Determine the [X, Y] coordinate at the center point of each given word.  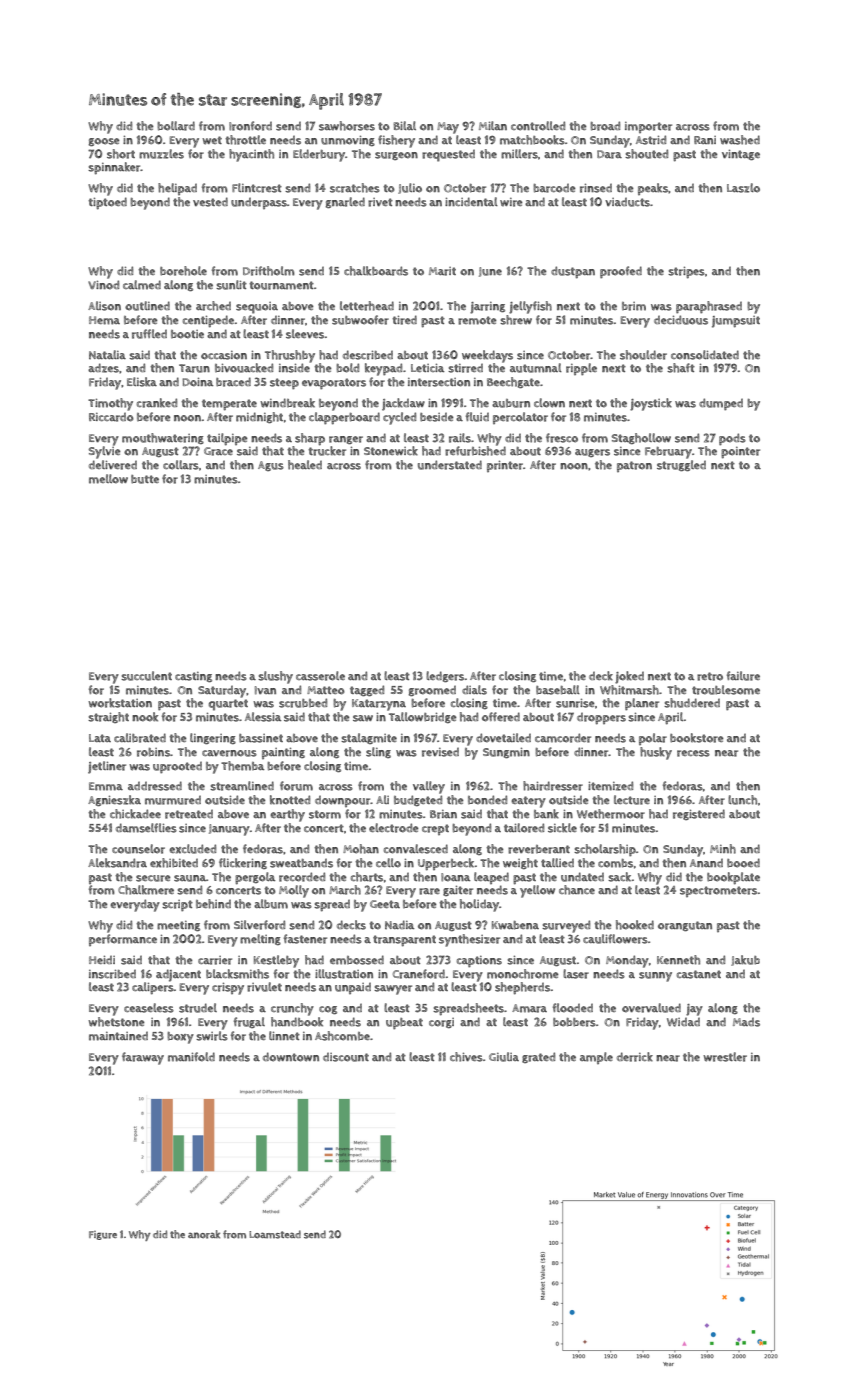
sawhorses [347, 126]
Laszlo [743, 188]
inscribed [112, 974]
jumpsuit [736, 322]
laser [576, 974]
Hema [104, 320]
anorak [204, 1234]
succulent [146, 676]
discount [346, 1057]
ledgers [445, 676]
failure [743, 676]
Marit [442, 271]
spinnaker [114, 168]
